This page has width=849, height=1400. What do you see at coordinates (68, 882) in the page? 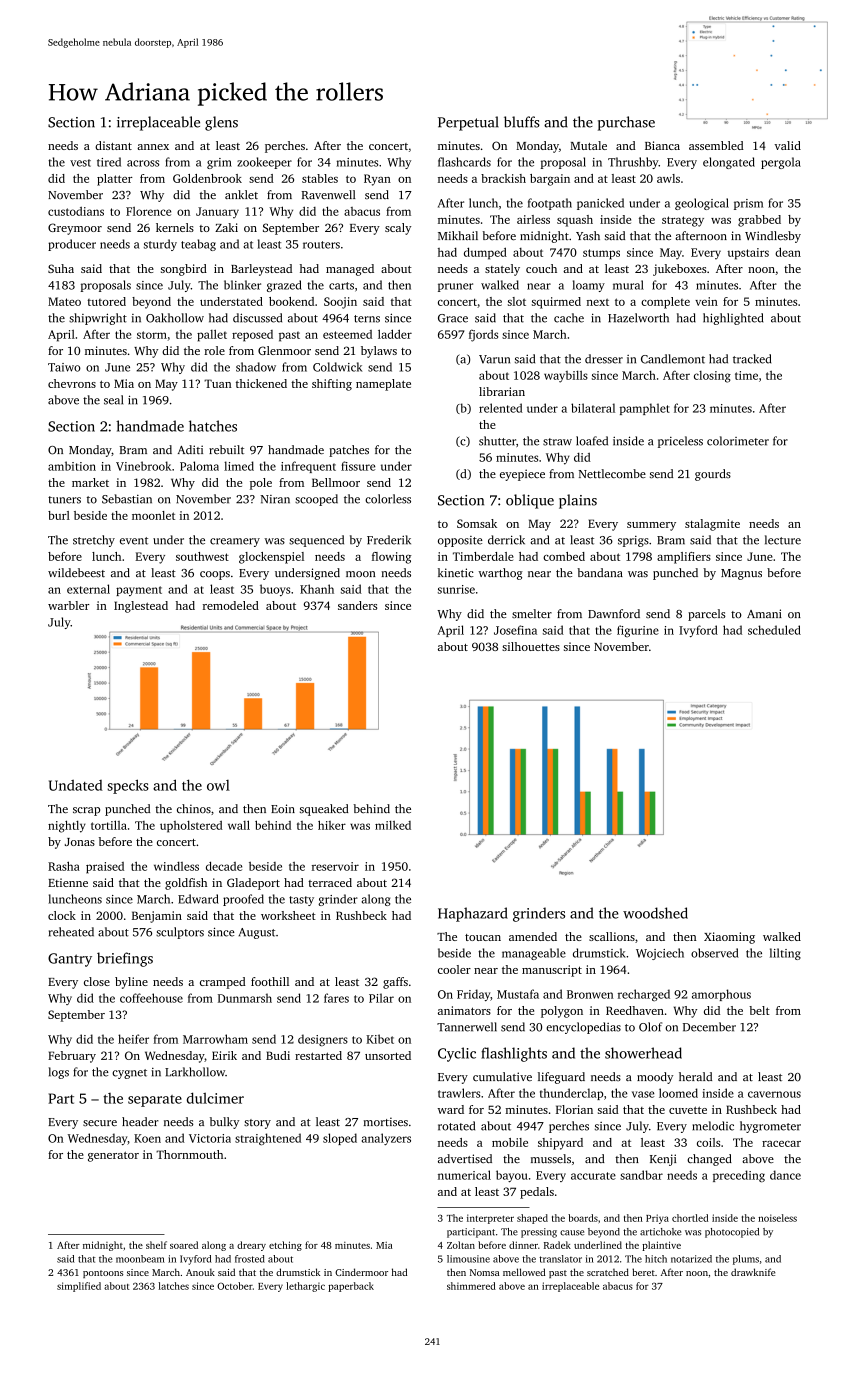
I see `Etienne` at bounding box center [68, 882].
